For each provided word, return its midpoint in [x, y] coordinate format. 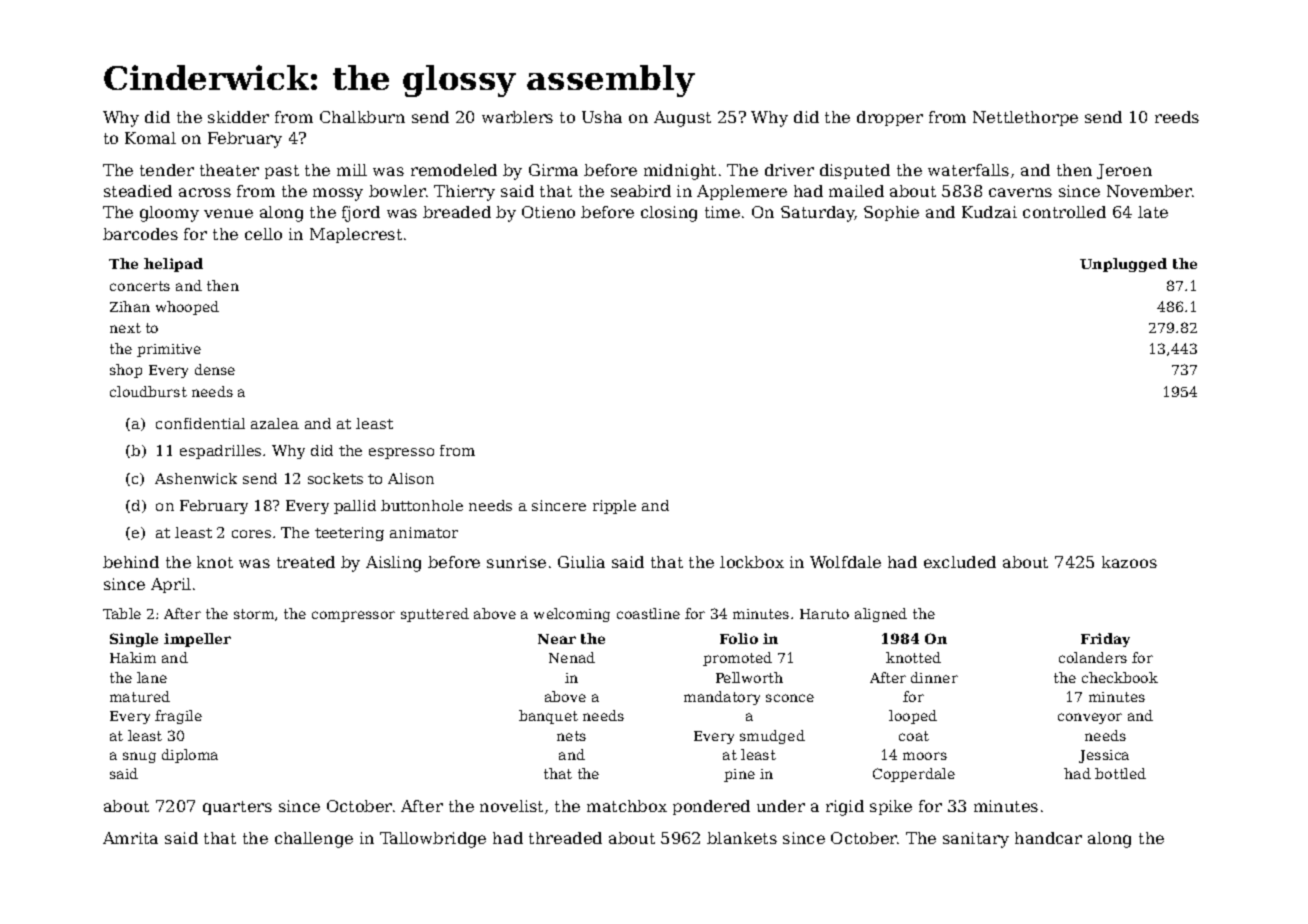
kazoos [1129, 562]
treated [306, 562]
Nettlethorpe [1025, 118]
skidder [238, 117]
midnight [680, 172]
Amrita [130, 838]
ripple [614, 507]
